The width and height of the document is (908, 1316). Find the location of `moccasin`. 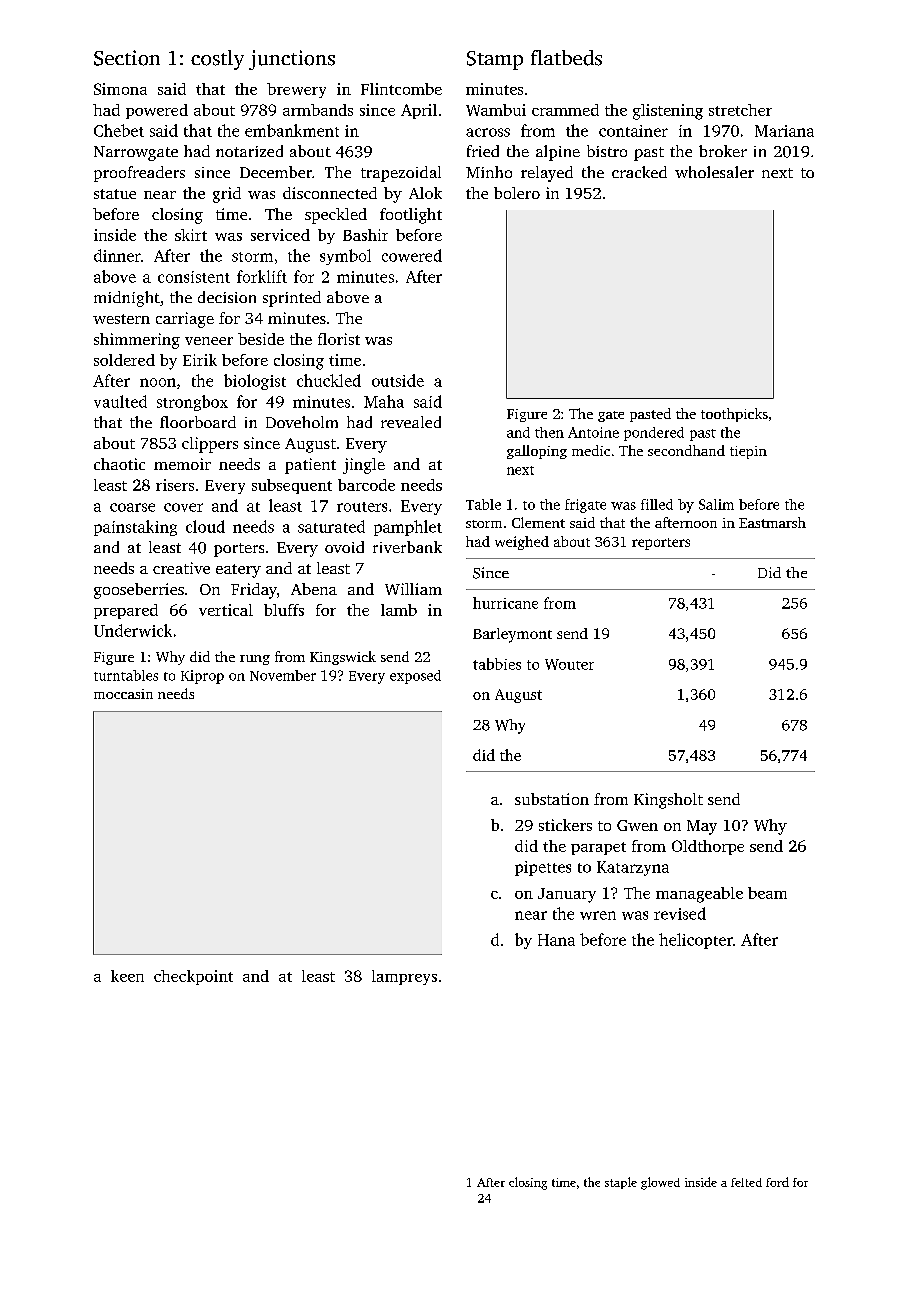

moccasin is located at coordinates (123, 694).
